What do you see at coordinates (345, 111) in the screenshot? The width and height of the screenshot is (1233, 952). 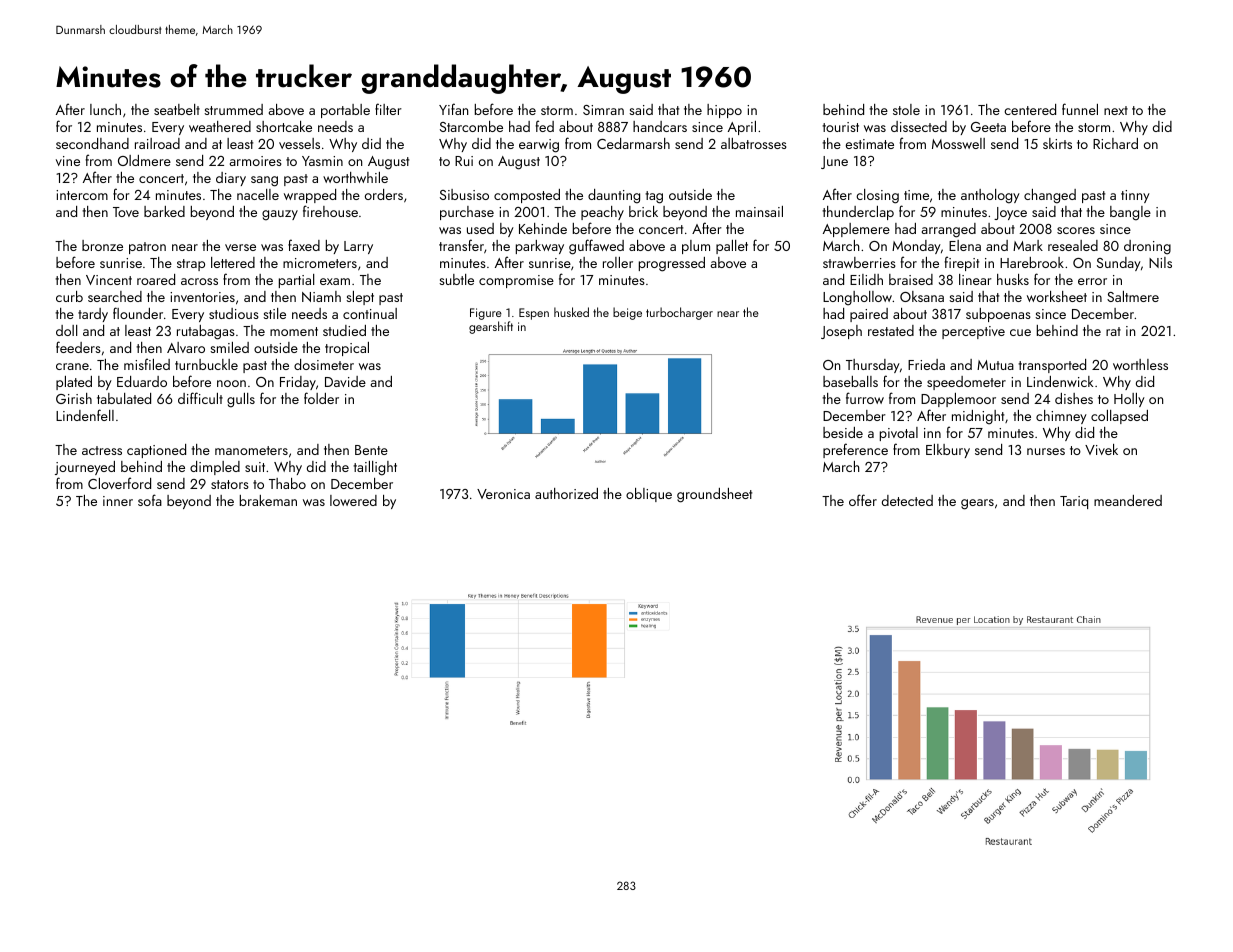 I see `portable` at bounding box center [345, 111].
